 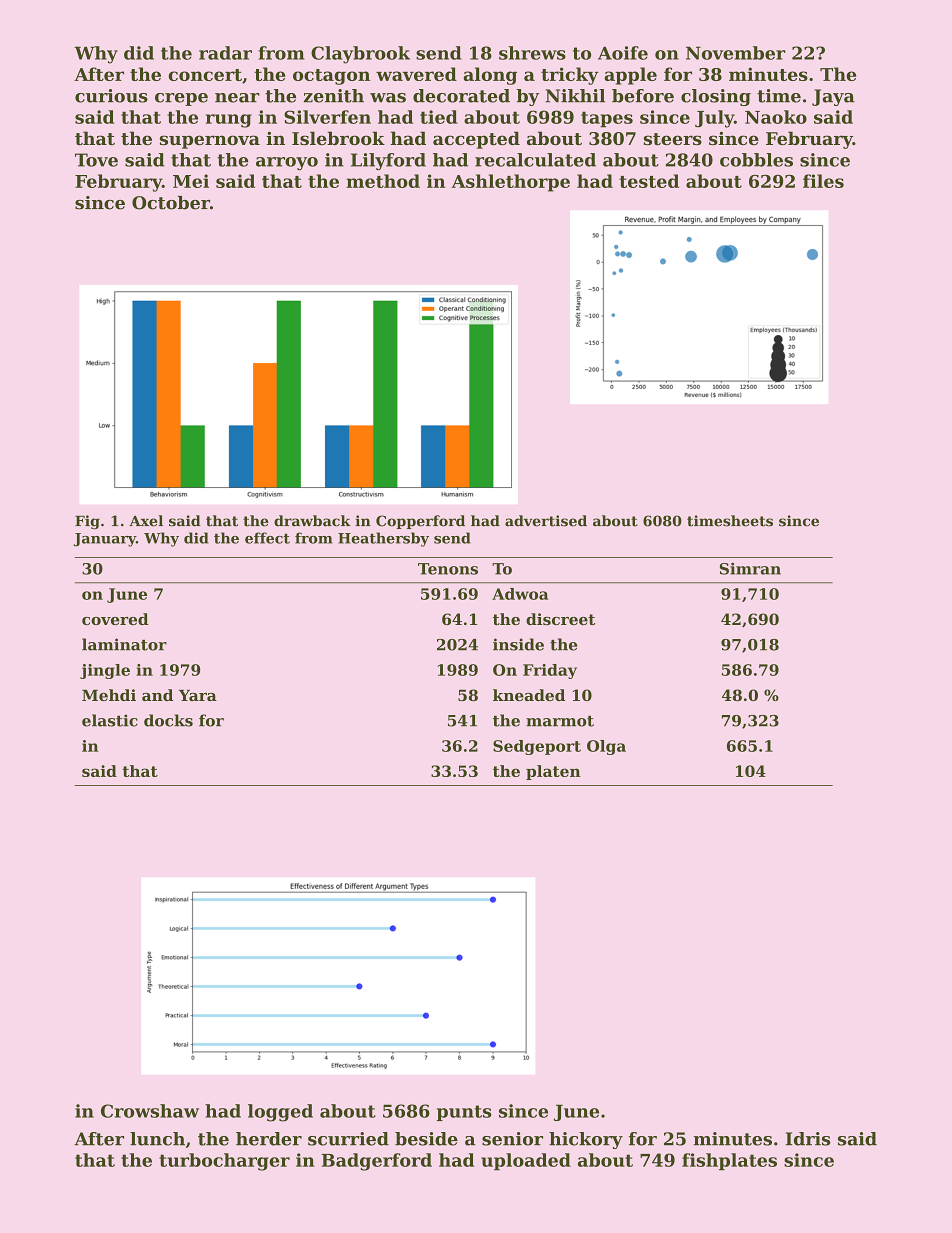 I want to click on Mei, so click(x=191, y=181).
